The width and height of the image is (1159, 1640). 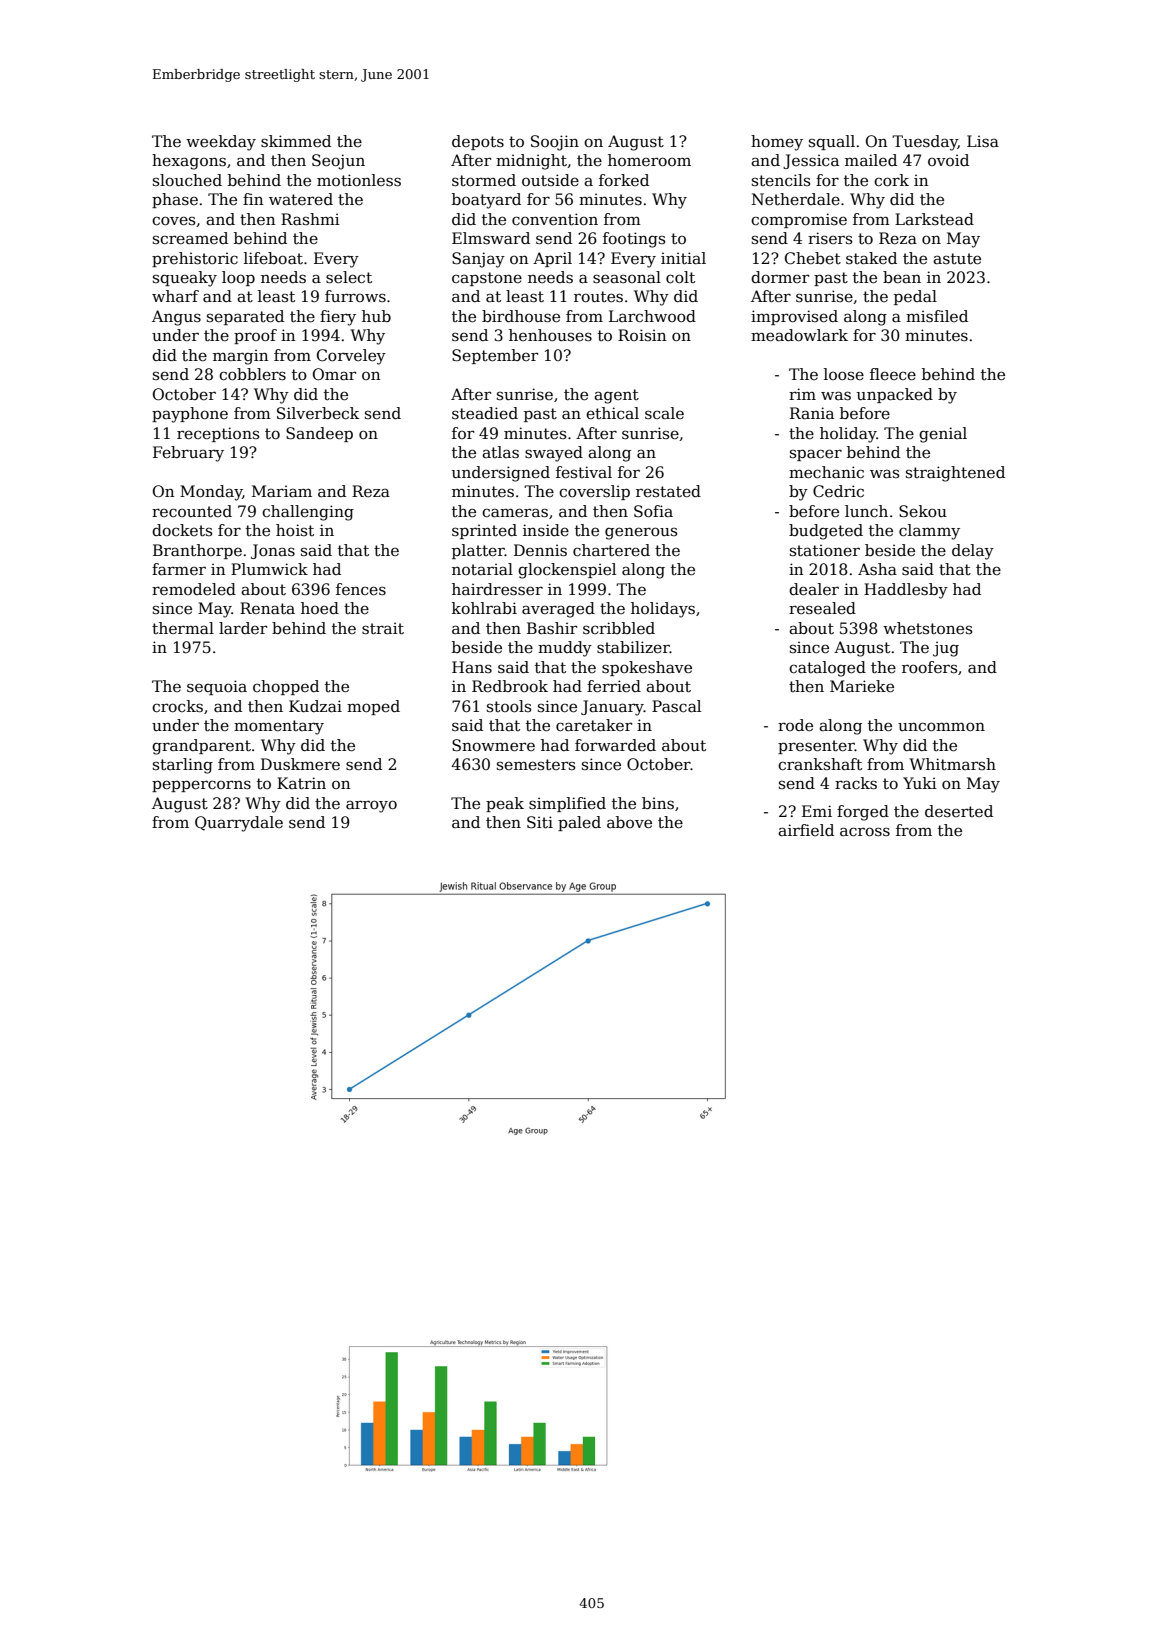 I want to click on compromise, so click(x=799, y=220).
